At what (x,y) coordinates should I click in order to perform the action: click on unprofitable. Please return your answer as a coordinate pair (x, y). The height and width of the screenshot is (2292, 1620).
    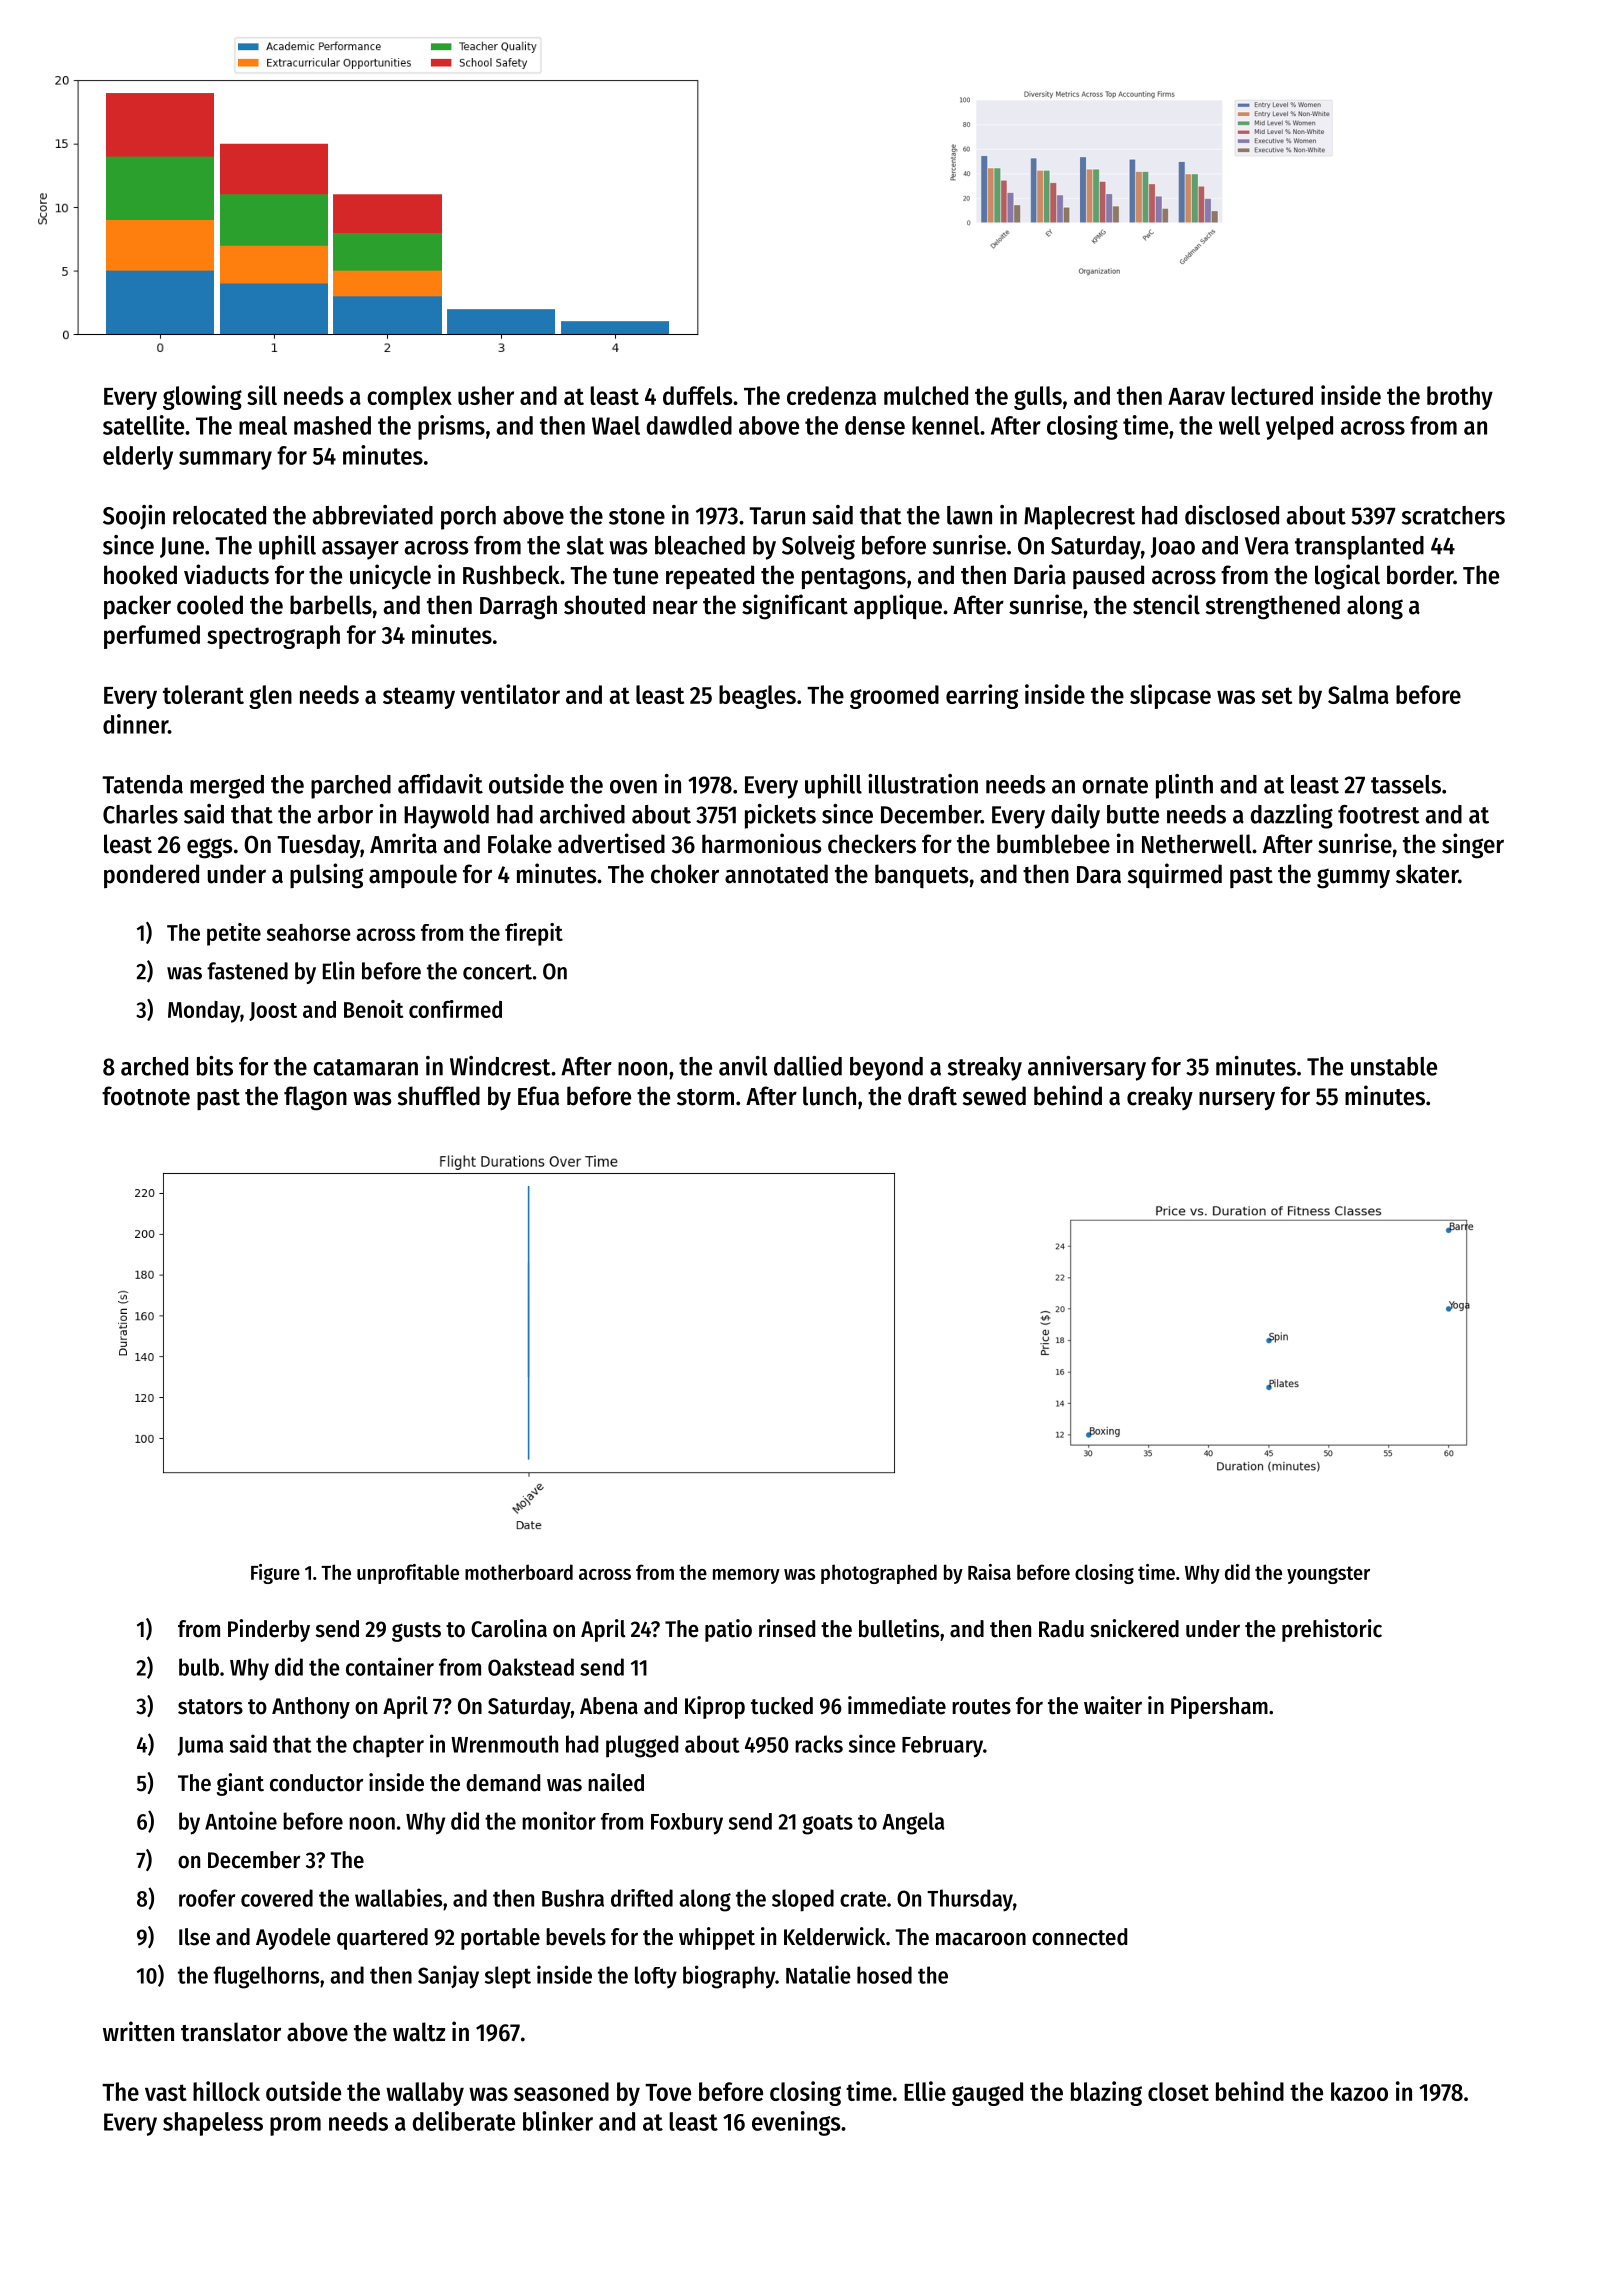
    Looking at the image, I should click on (408, 1574).
